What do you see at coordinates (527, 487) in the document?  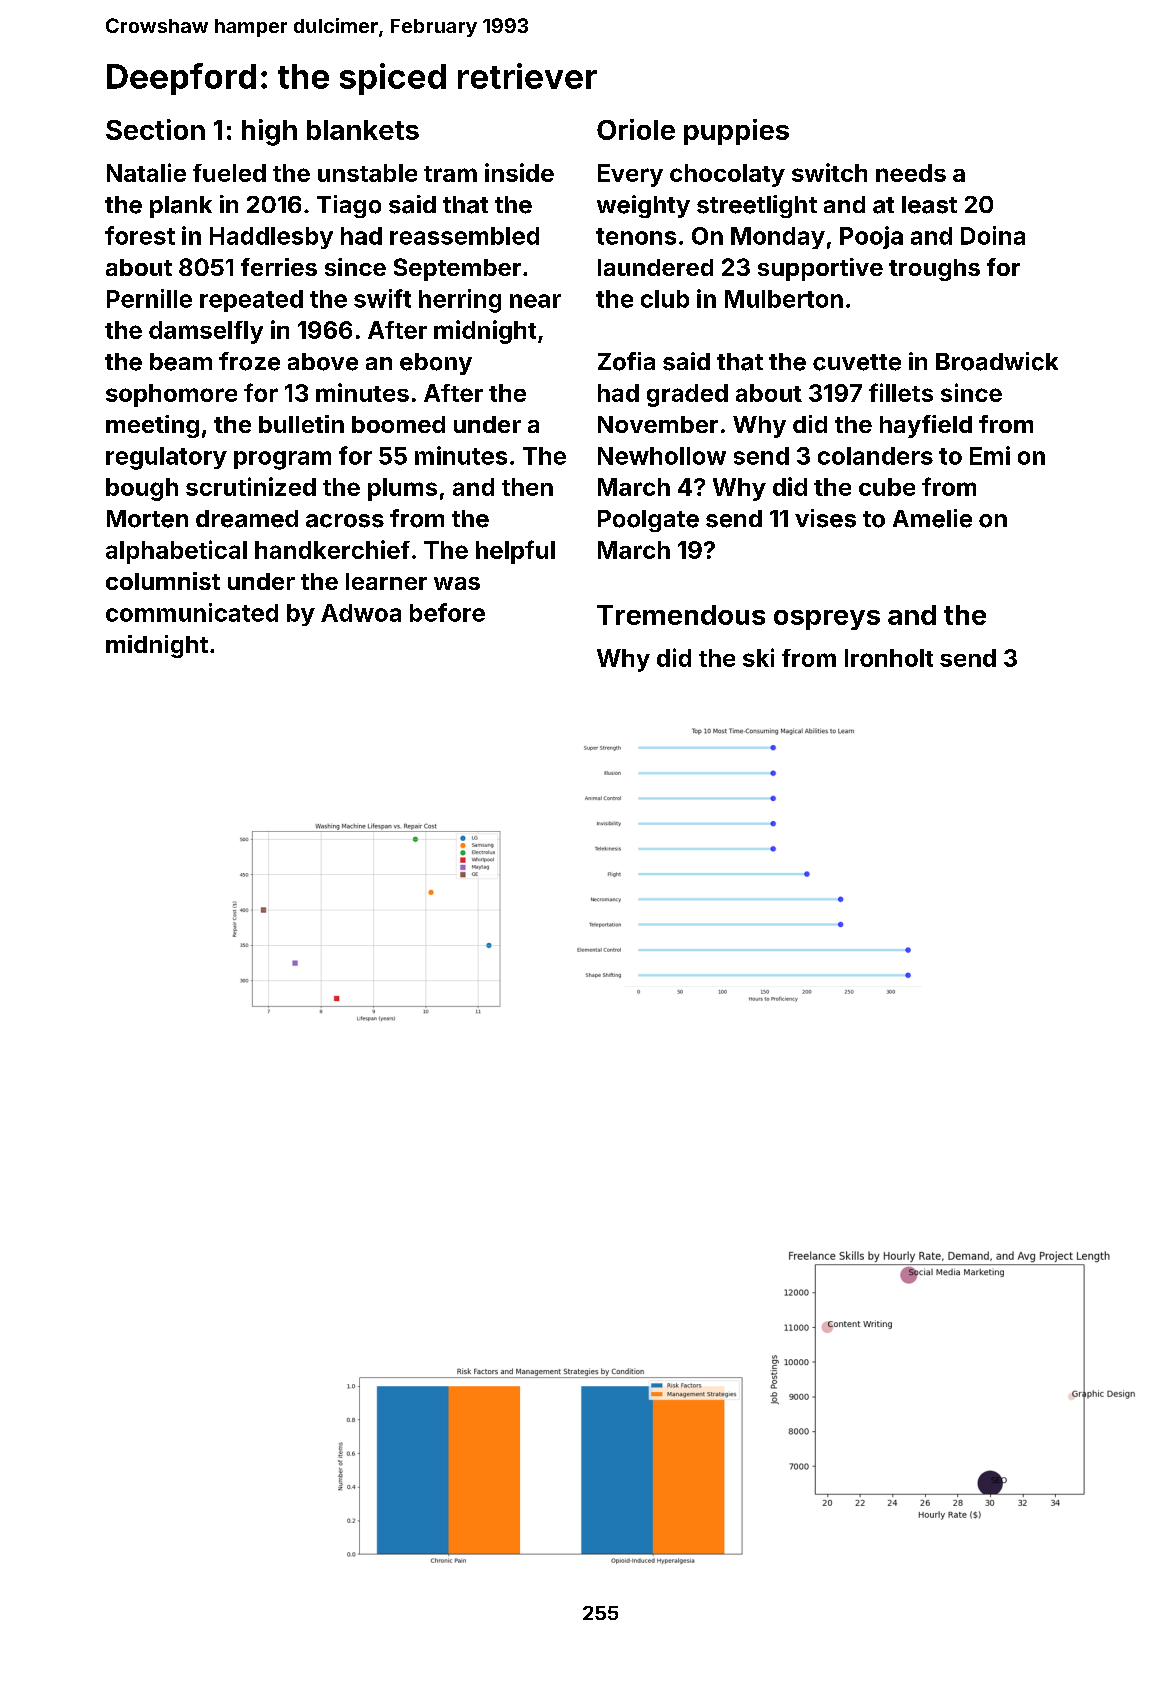 I see `then` at bounding box center [527, 487].
